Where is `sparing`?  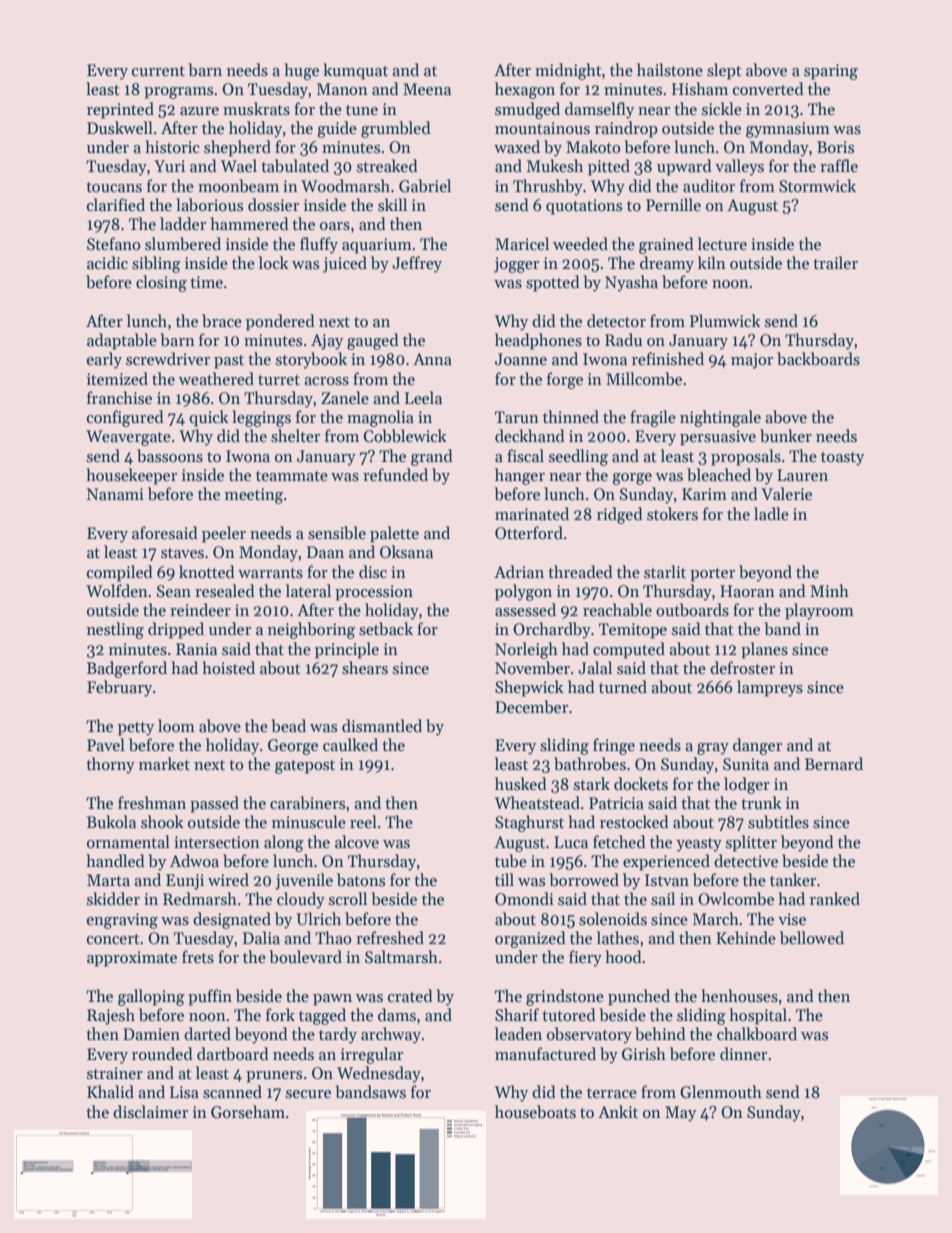
sparing is located at coordinates (831, 72).
